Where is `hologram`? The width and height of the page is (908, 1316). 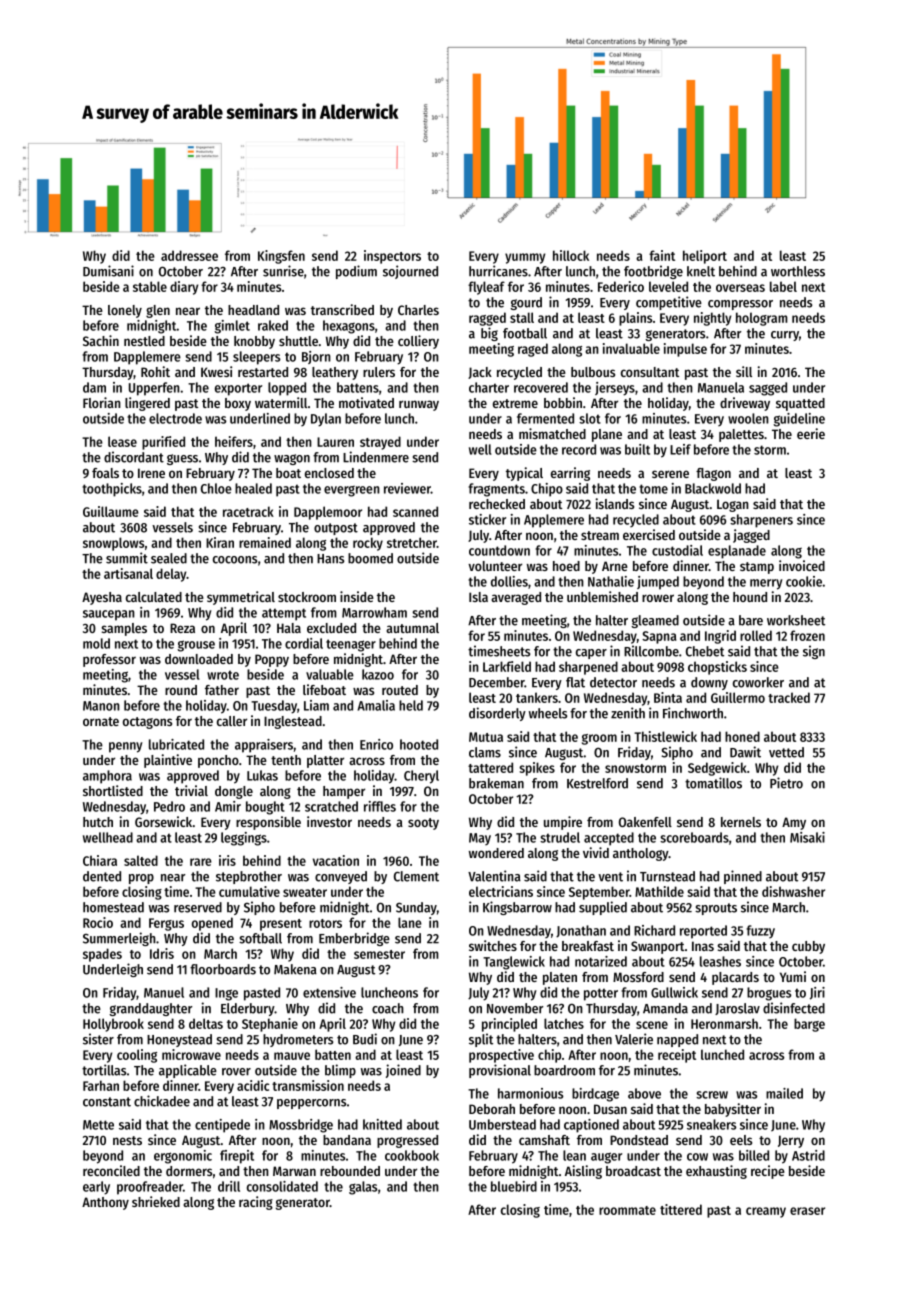
hologram is located at coordinates (762, 319).
